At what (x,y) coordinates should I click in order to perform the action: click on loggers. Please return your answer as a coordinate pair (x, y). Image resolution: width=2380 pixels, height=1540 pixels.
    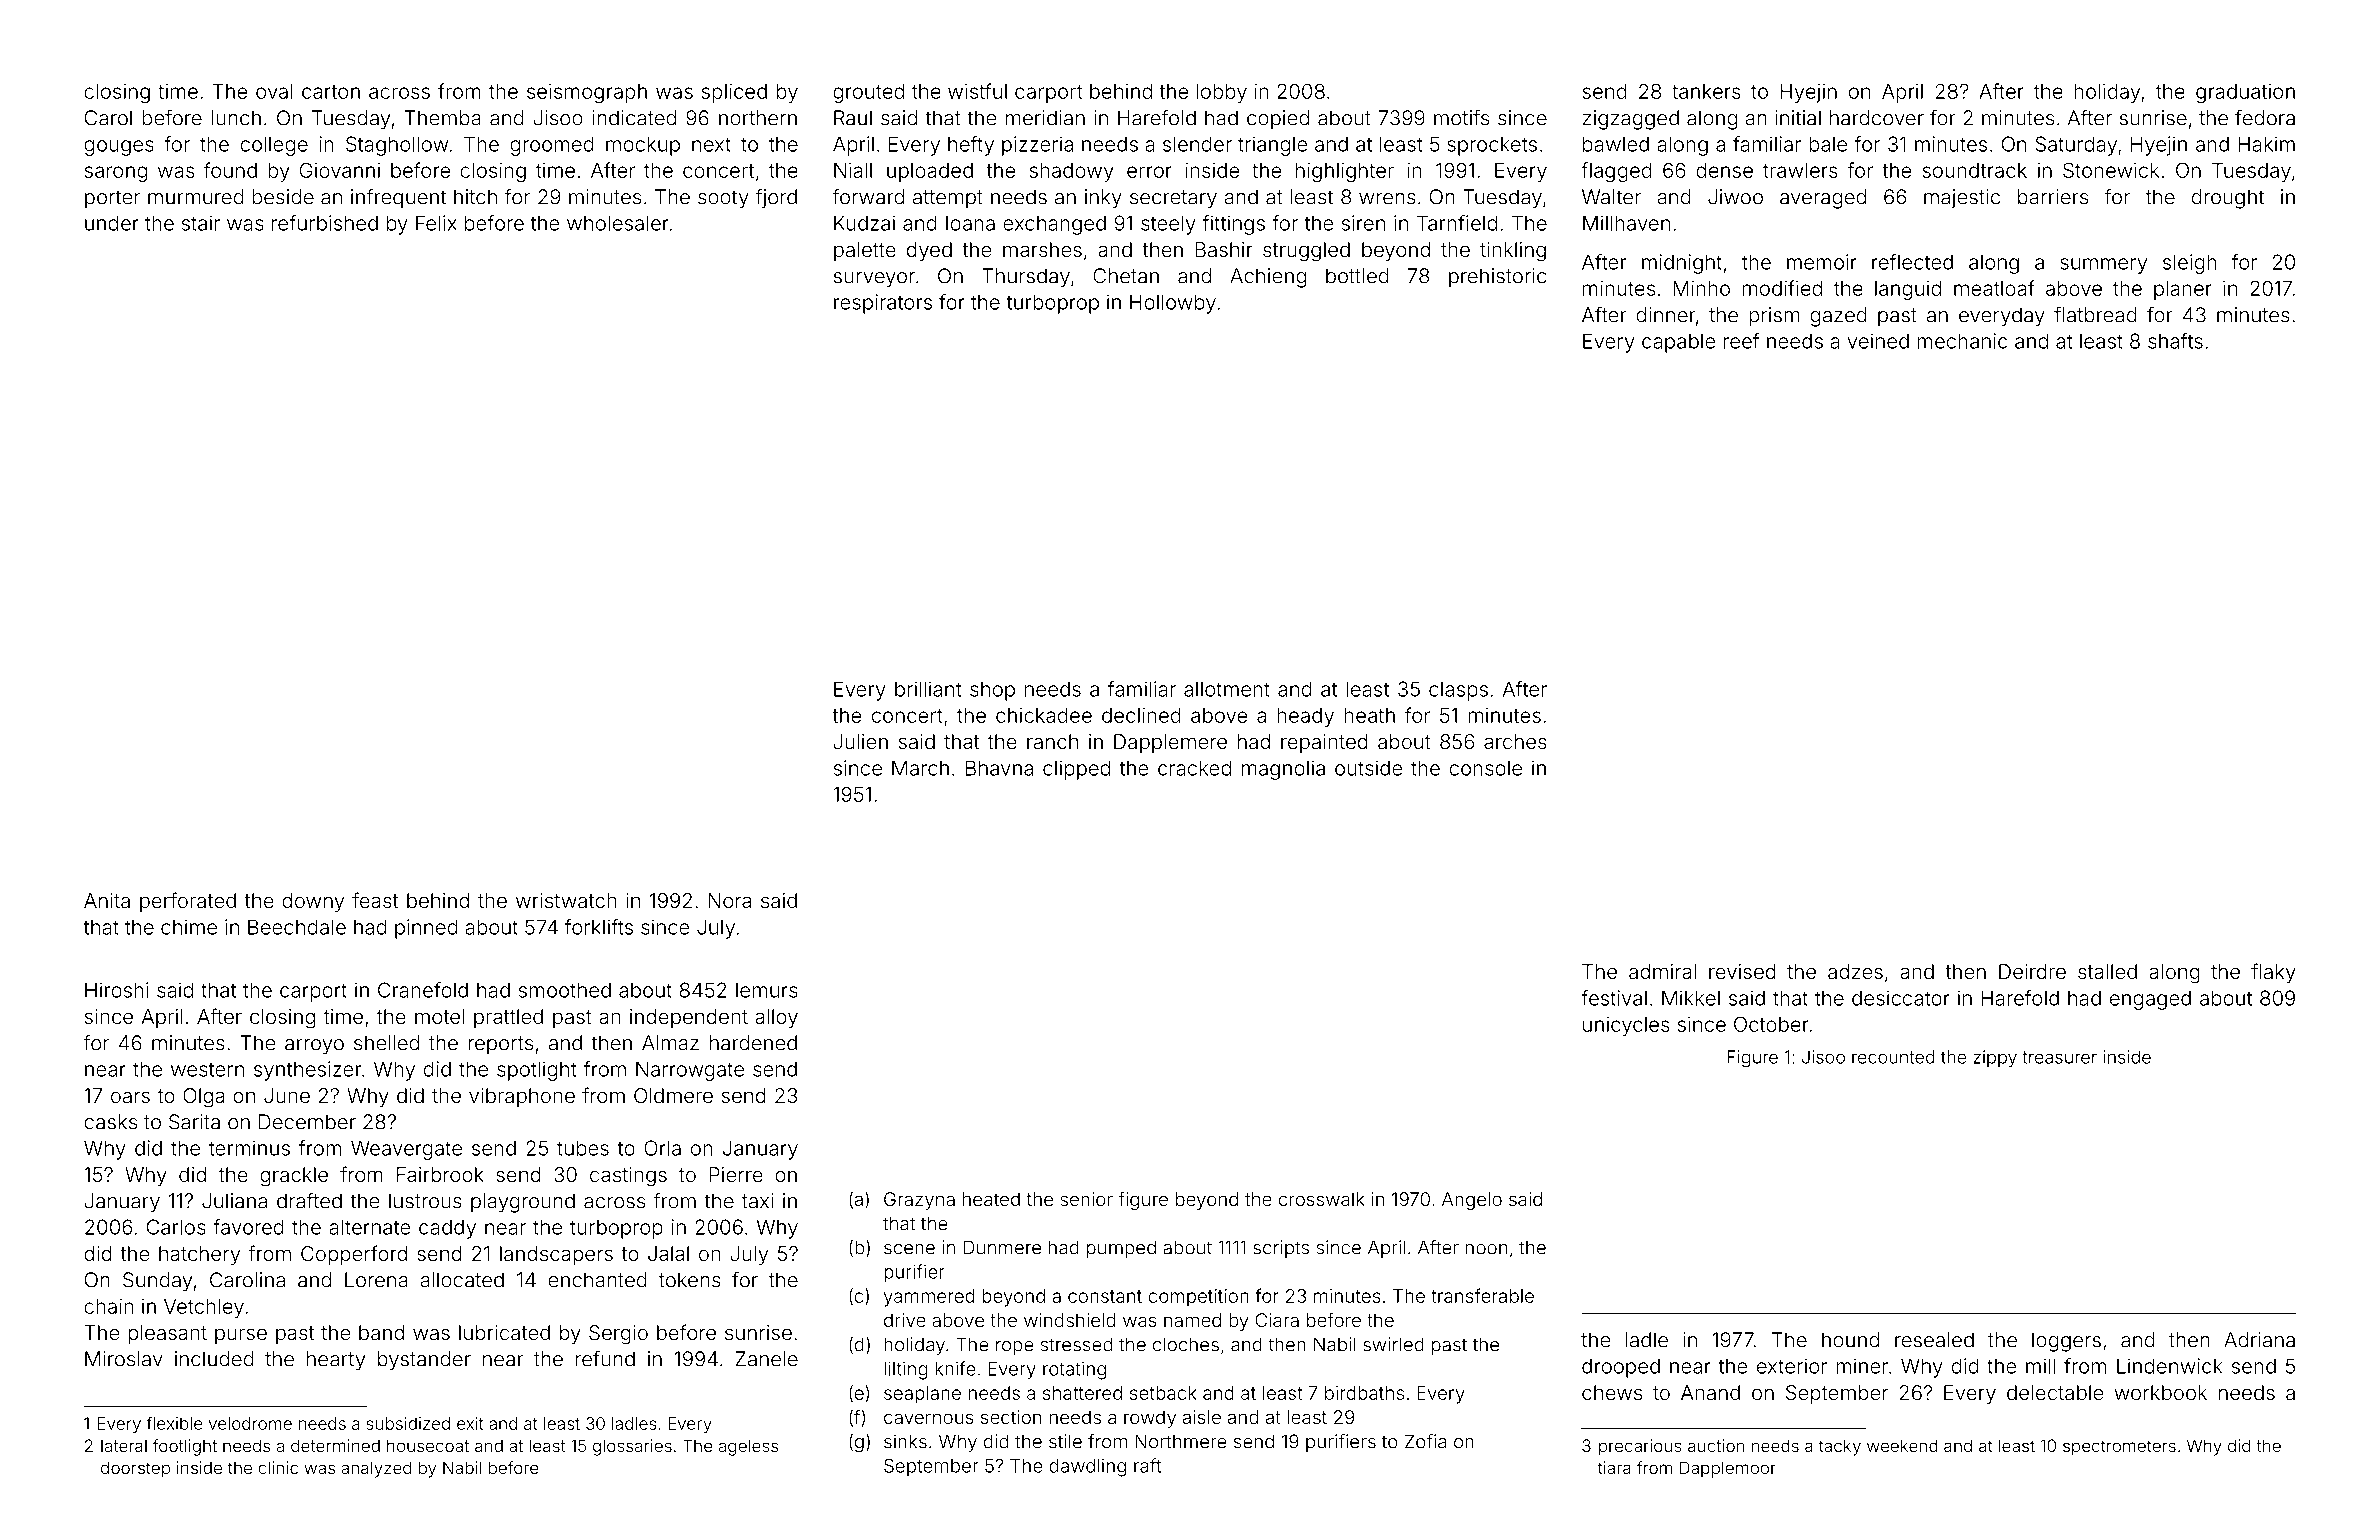
    Looking at the image, I should click on (2066, 1342).
